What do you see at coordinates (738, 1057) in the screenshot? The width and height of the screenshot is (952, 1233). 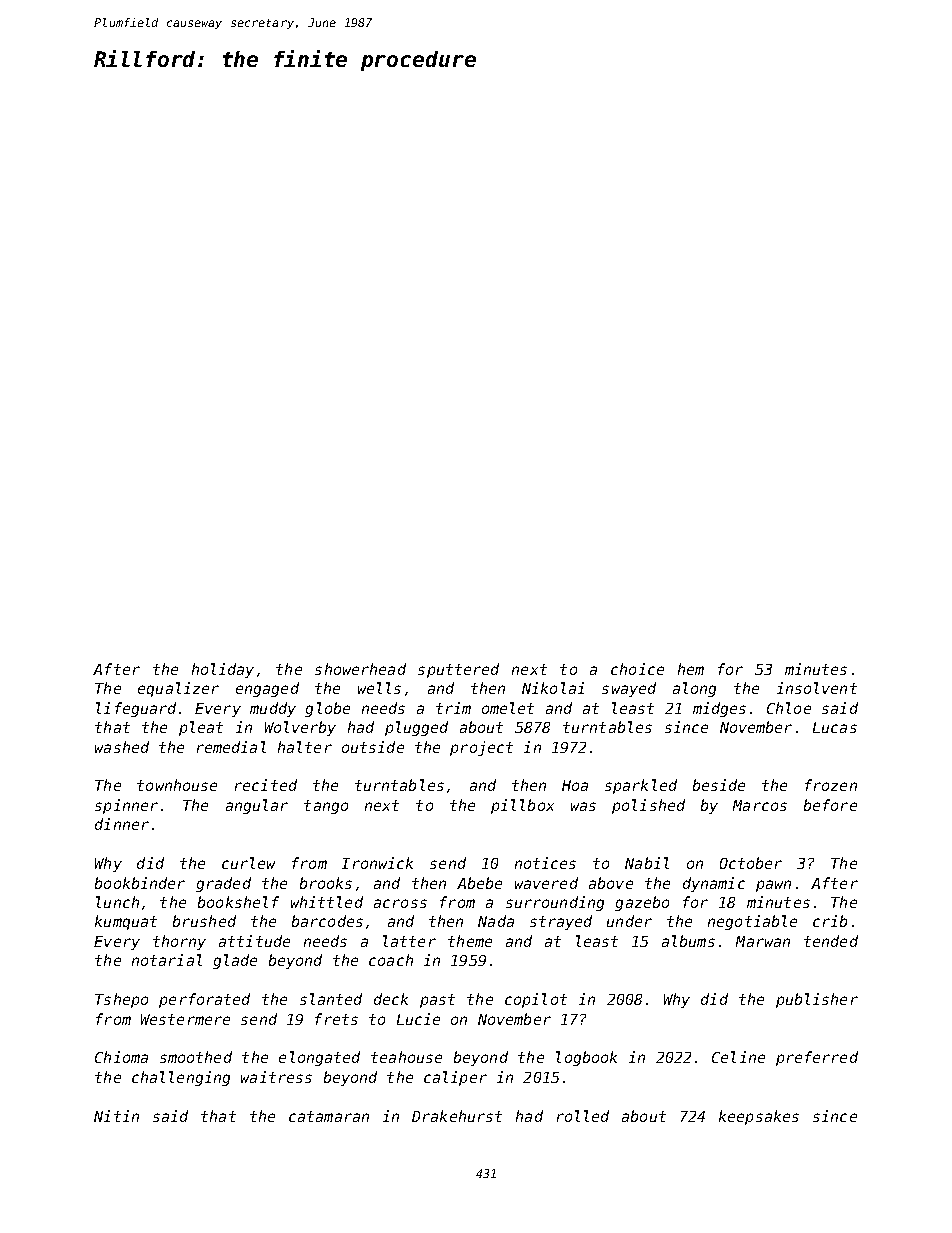 I see `Celine` at bounding box center [738, 1057].
